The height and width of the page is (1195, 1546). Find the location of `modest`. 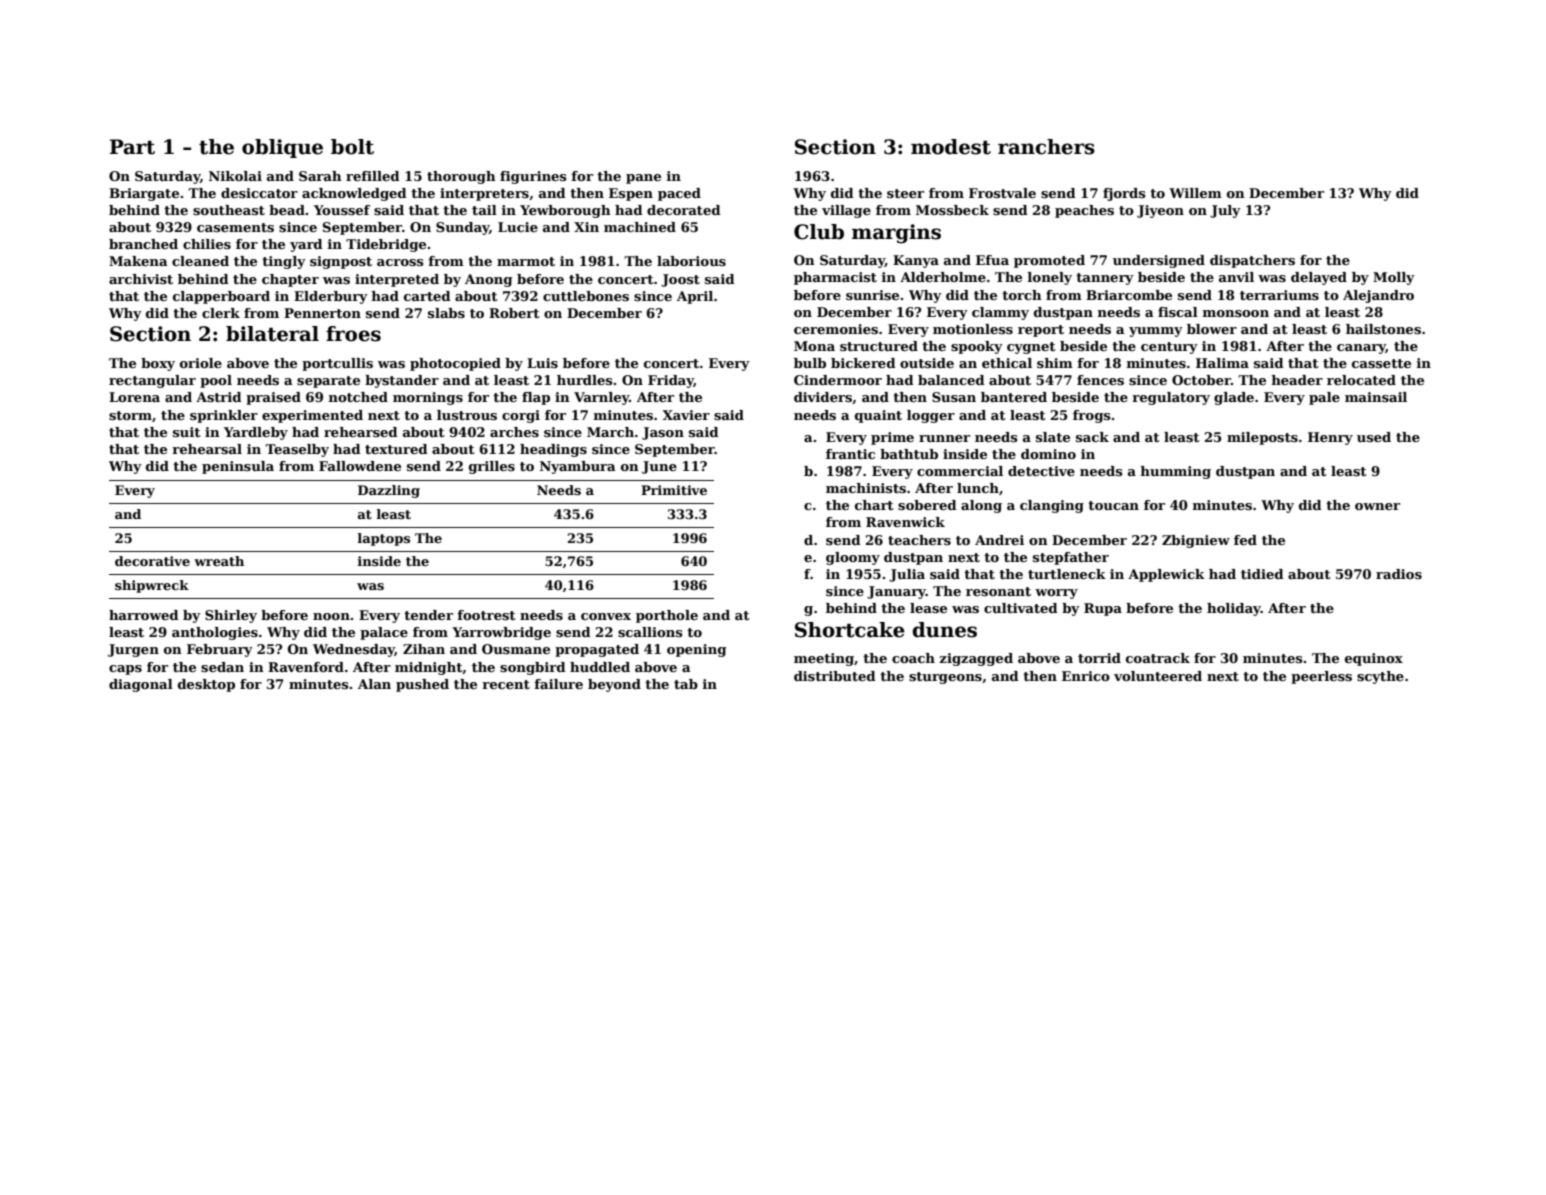

modest is located at coordinates (951, 147).
